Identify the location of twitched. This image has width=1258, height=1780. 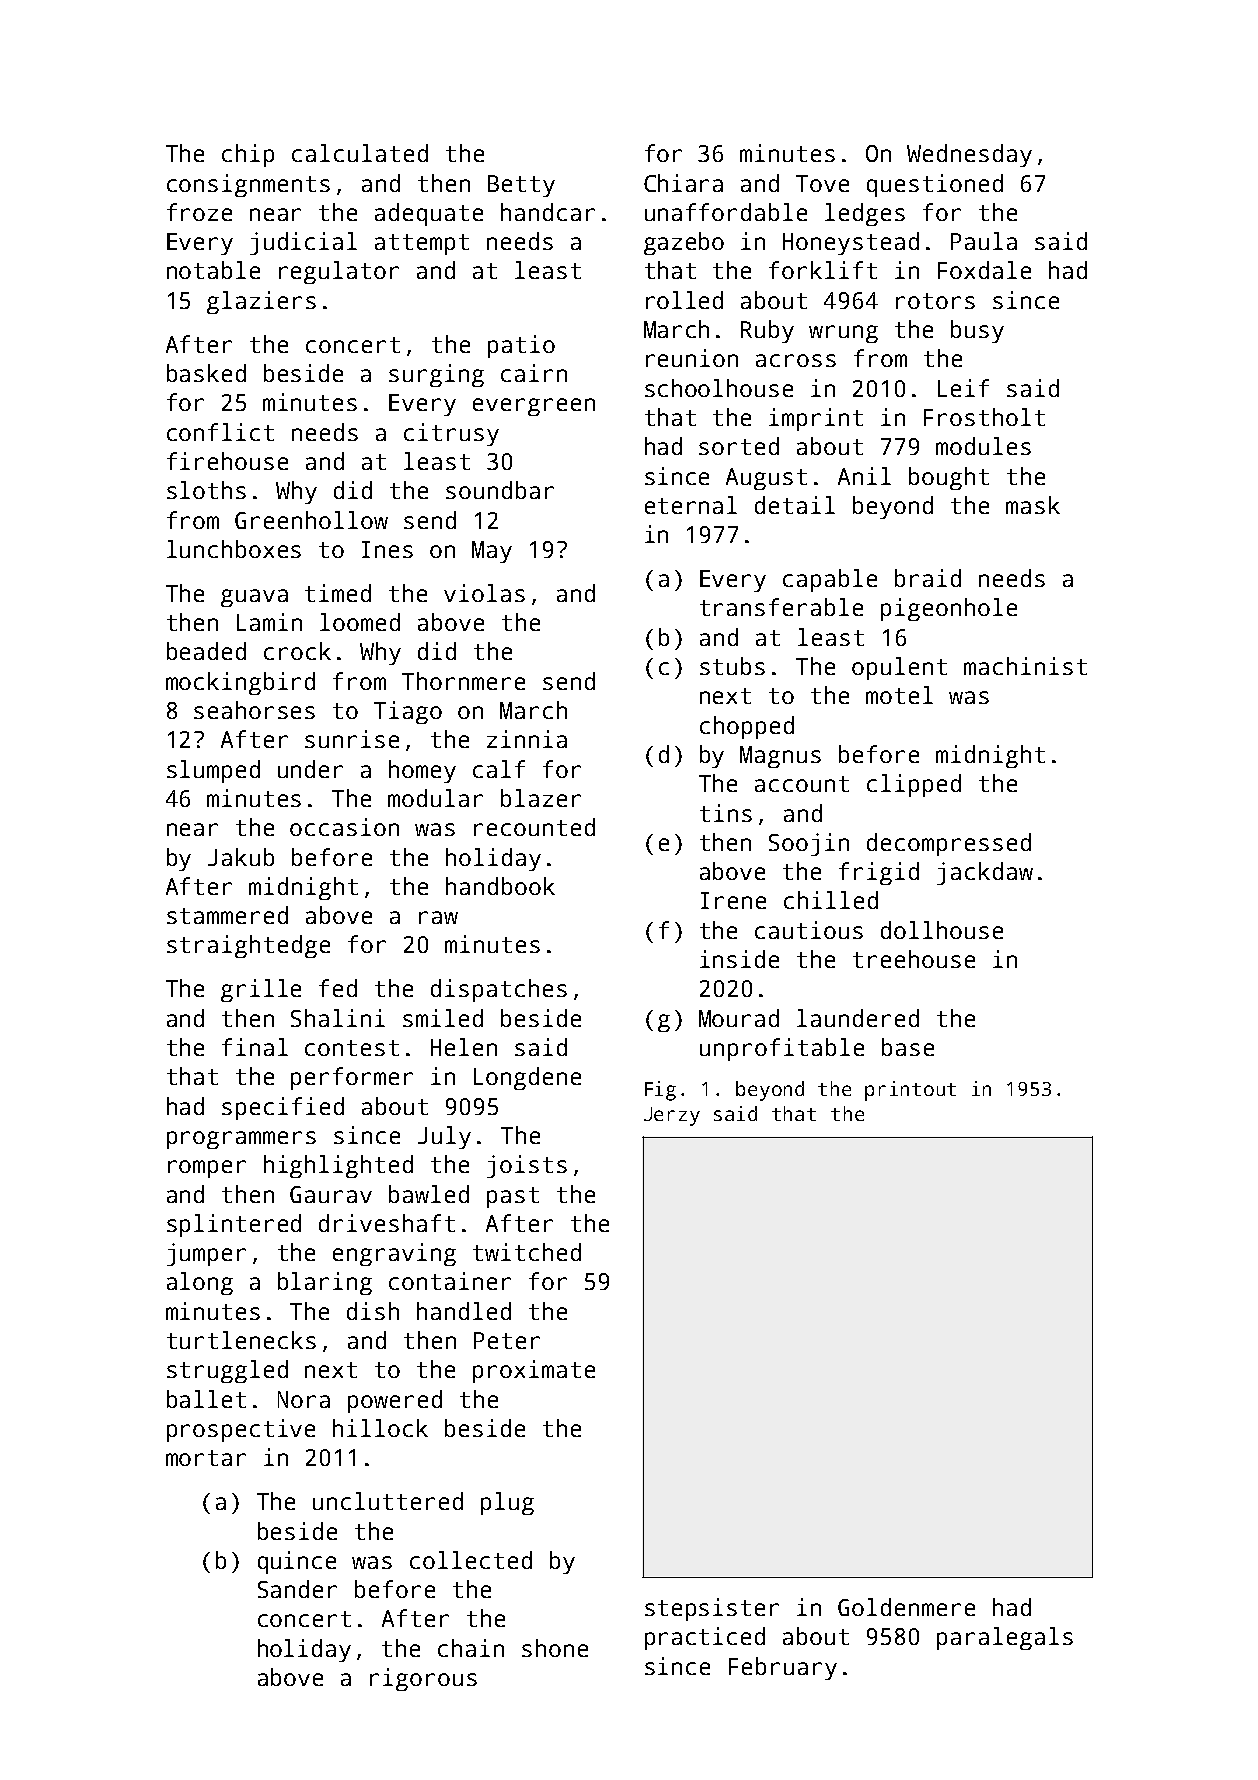
(527, 1252).
